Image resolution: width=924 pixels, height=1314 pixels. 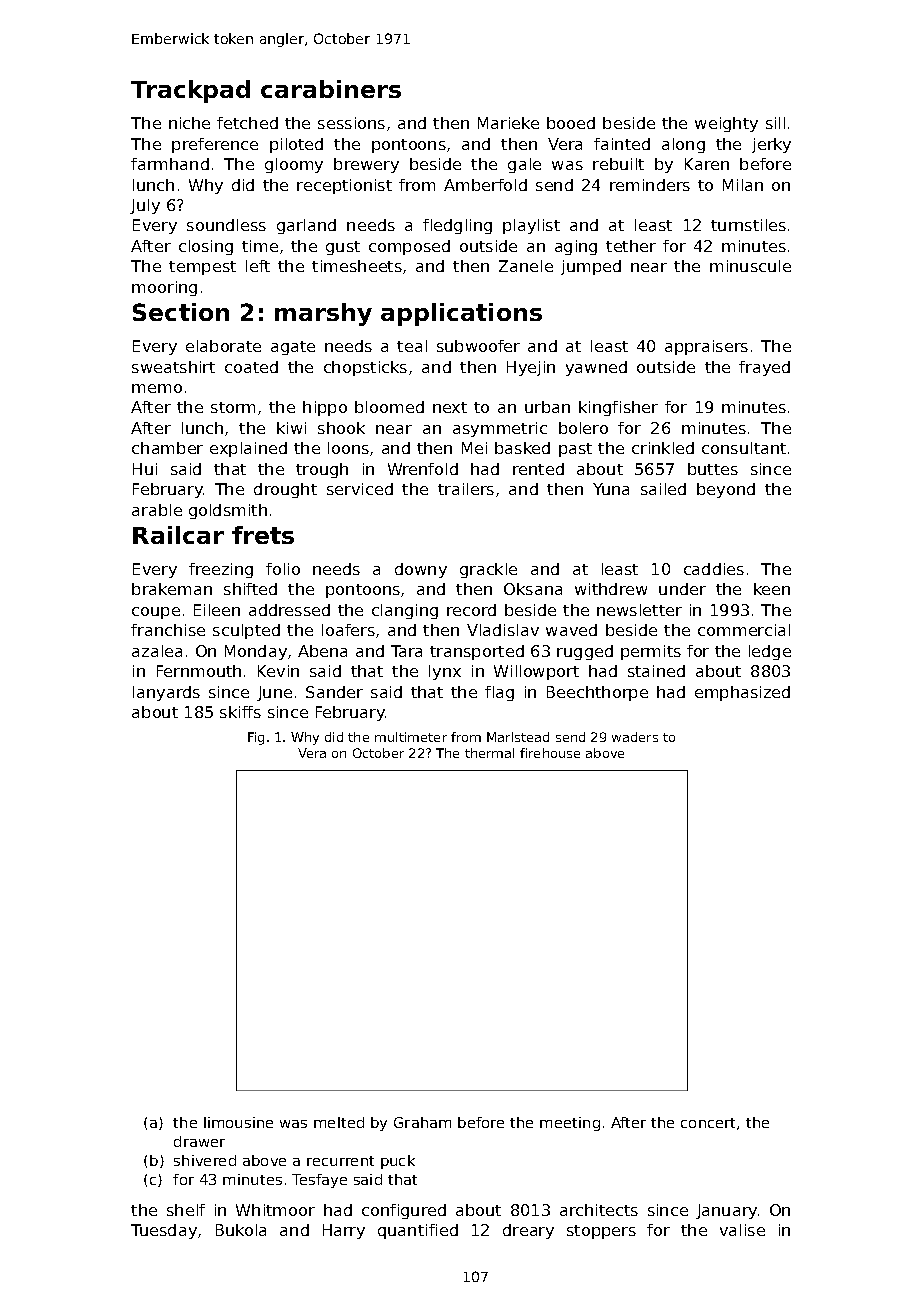 I want to click on drawer, so click(x=199, y=1141).
